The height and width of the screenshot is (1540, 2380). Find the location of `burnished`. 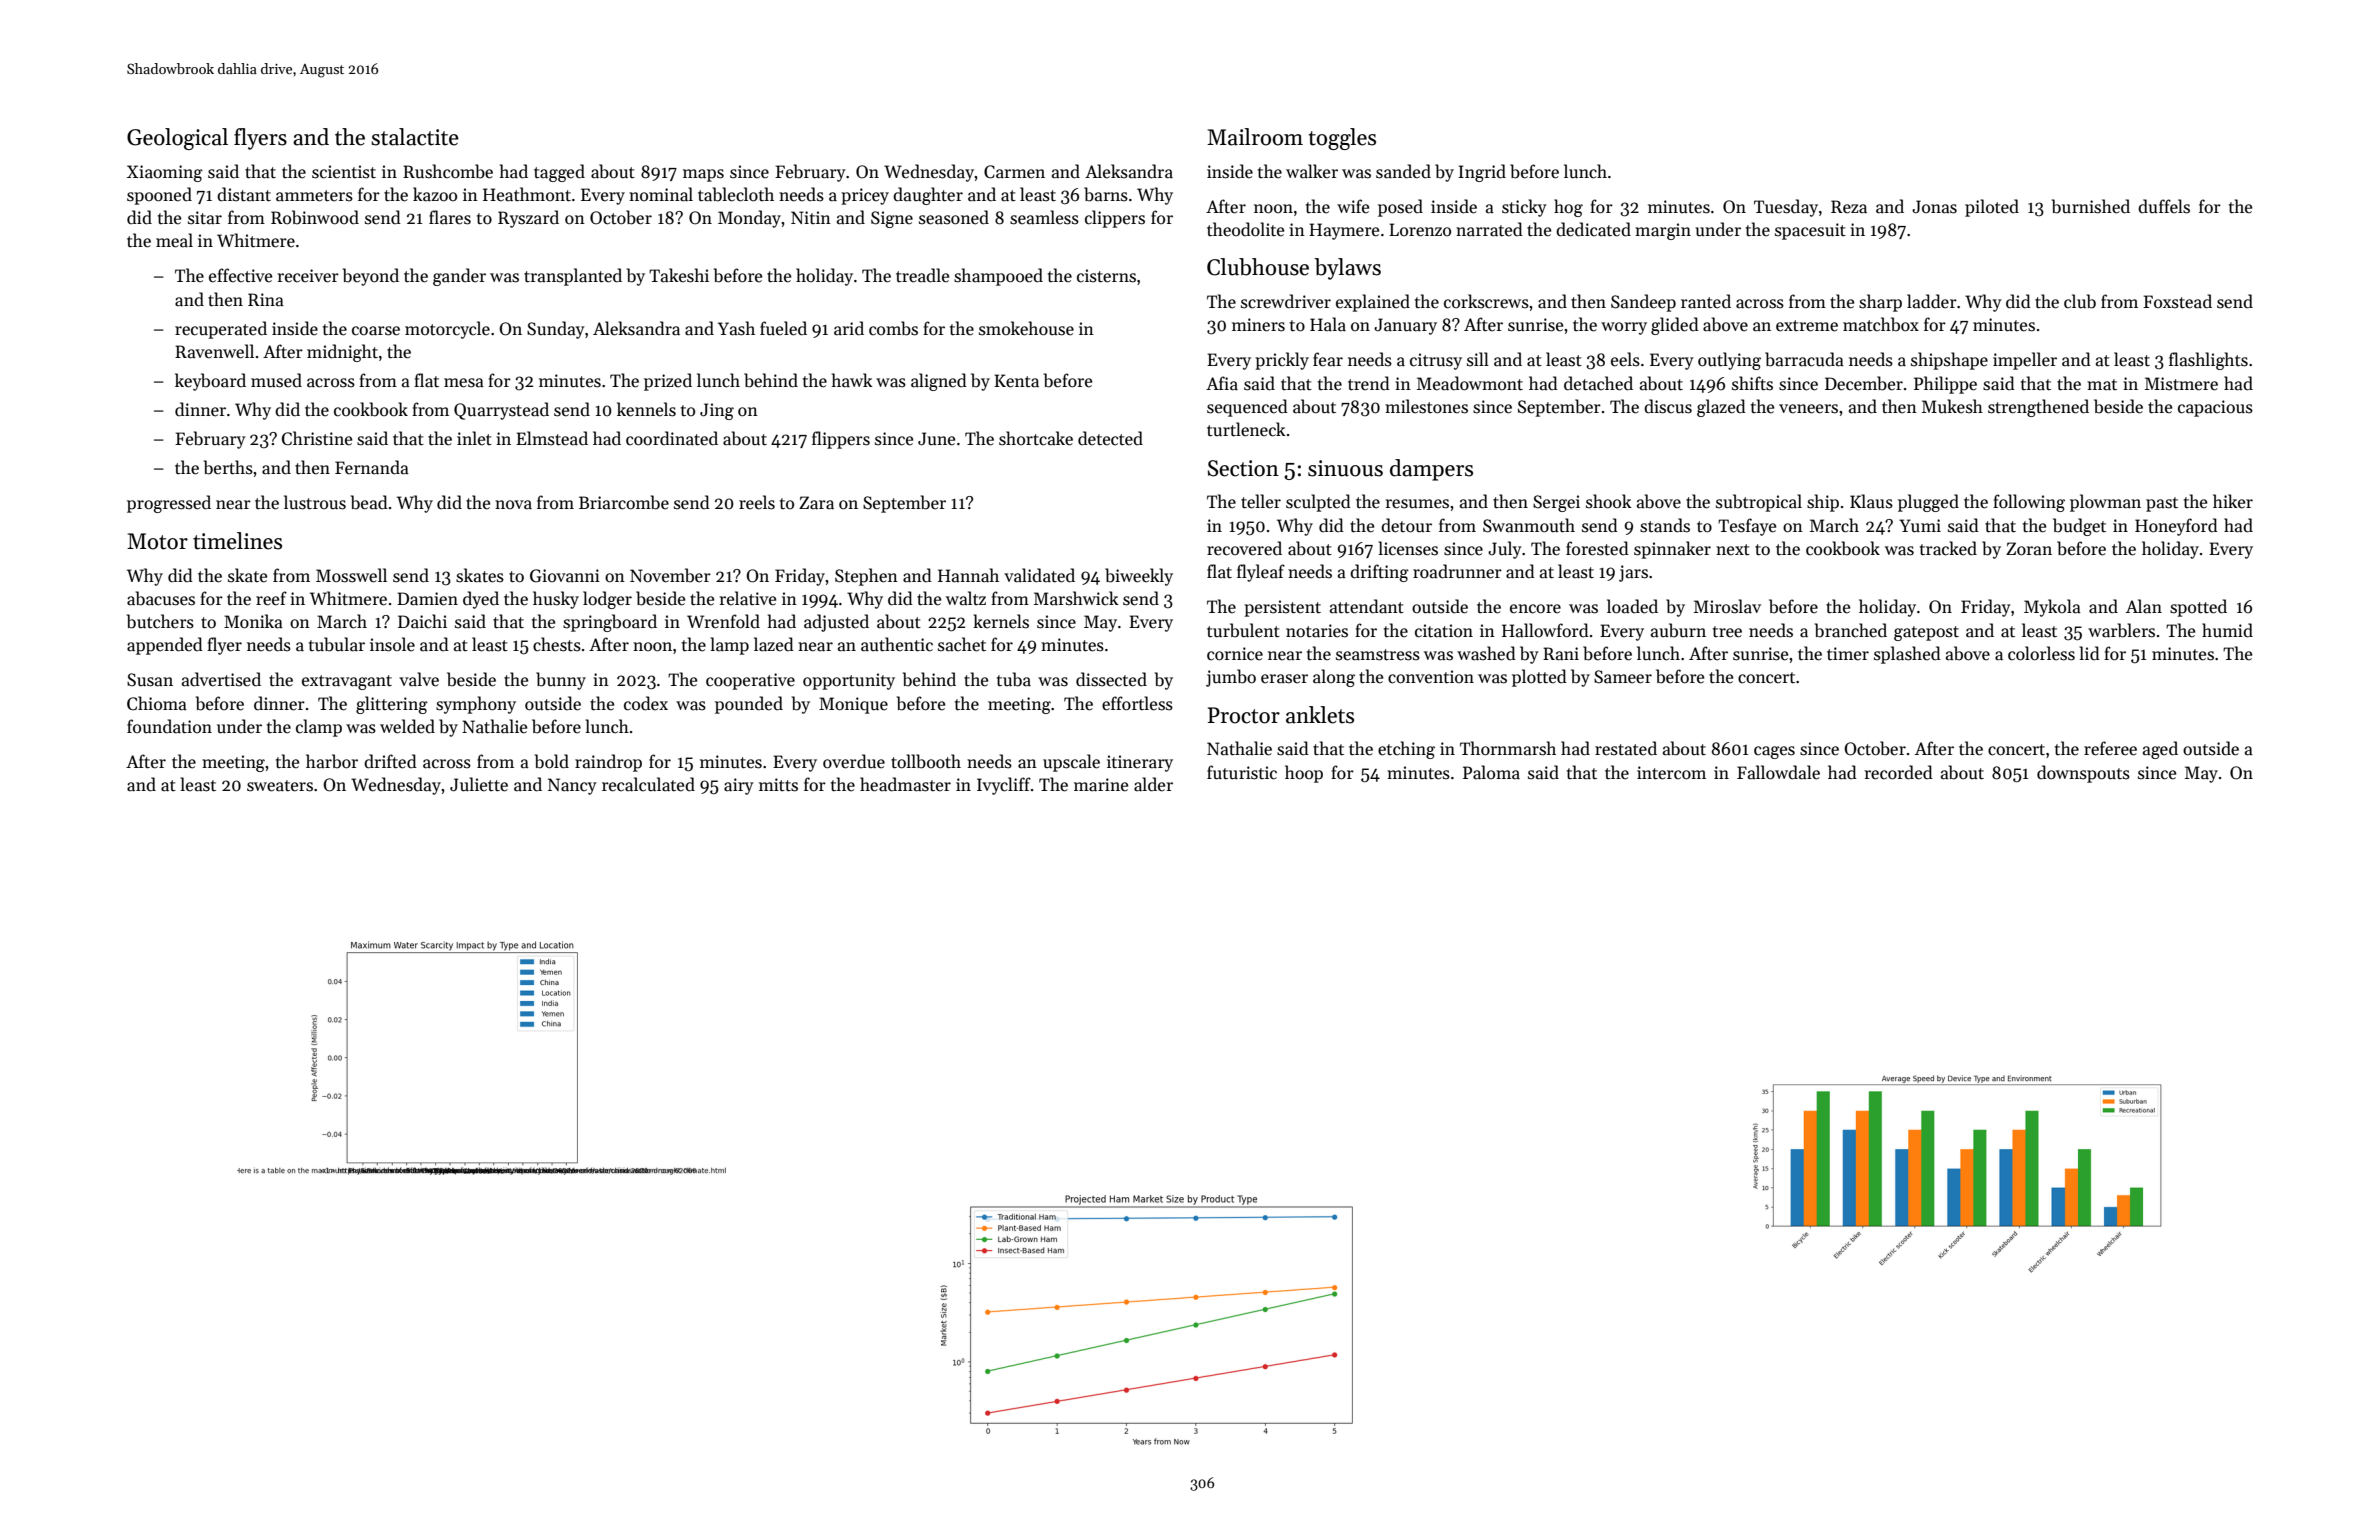

burnished is located at coordinates (2091, 206).
